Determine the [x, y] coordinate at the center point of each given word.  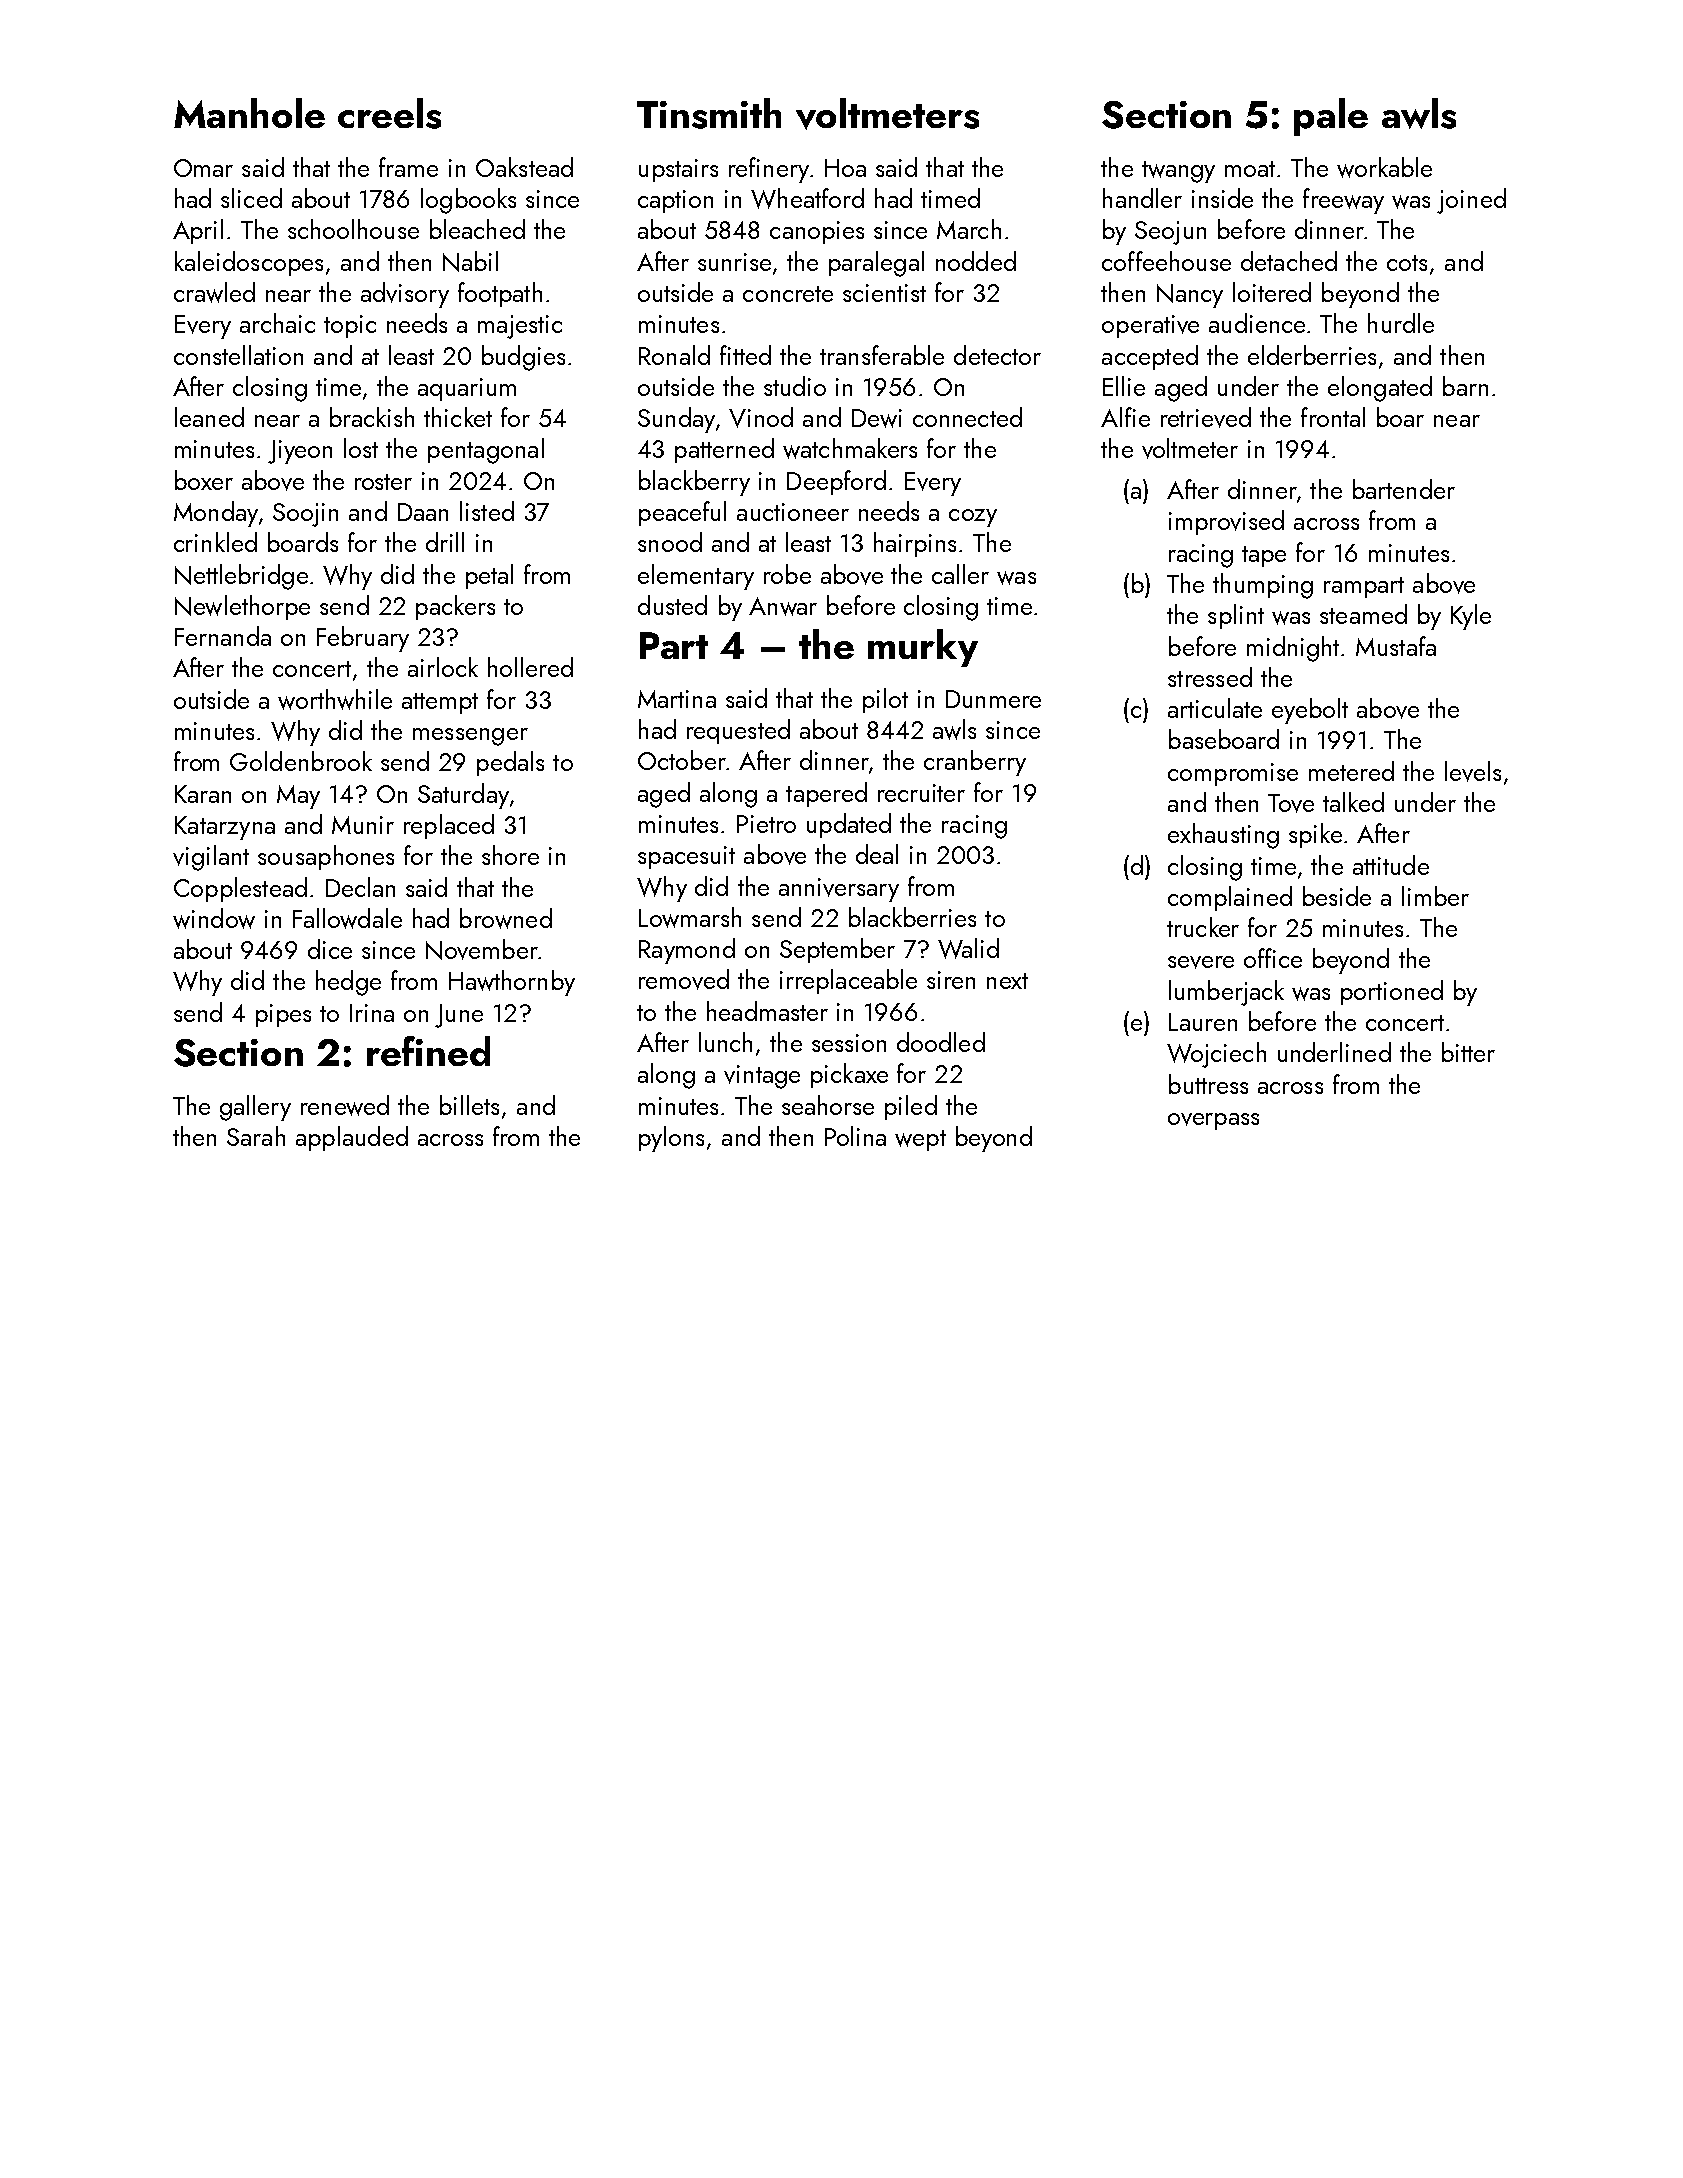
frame [408, 167]
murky [923, 648]
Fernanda [223, 636]
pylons [671, 1139]
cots [1407, 263]
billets [469, 1105]
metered [1351, 771]
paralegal [876, 264]
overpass [1213, 1121]
